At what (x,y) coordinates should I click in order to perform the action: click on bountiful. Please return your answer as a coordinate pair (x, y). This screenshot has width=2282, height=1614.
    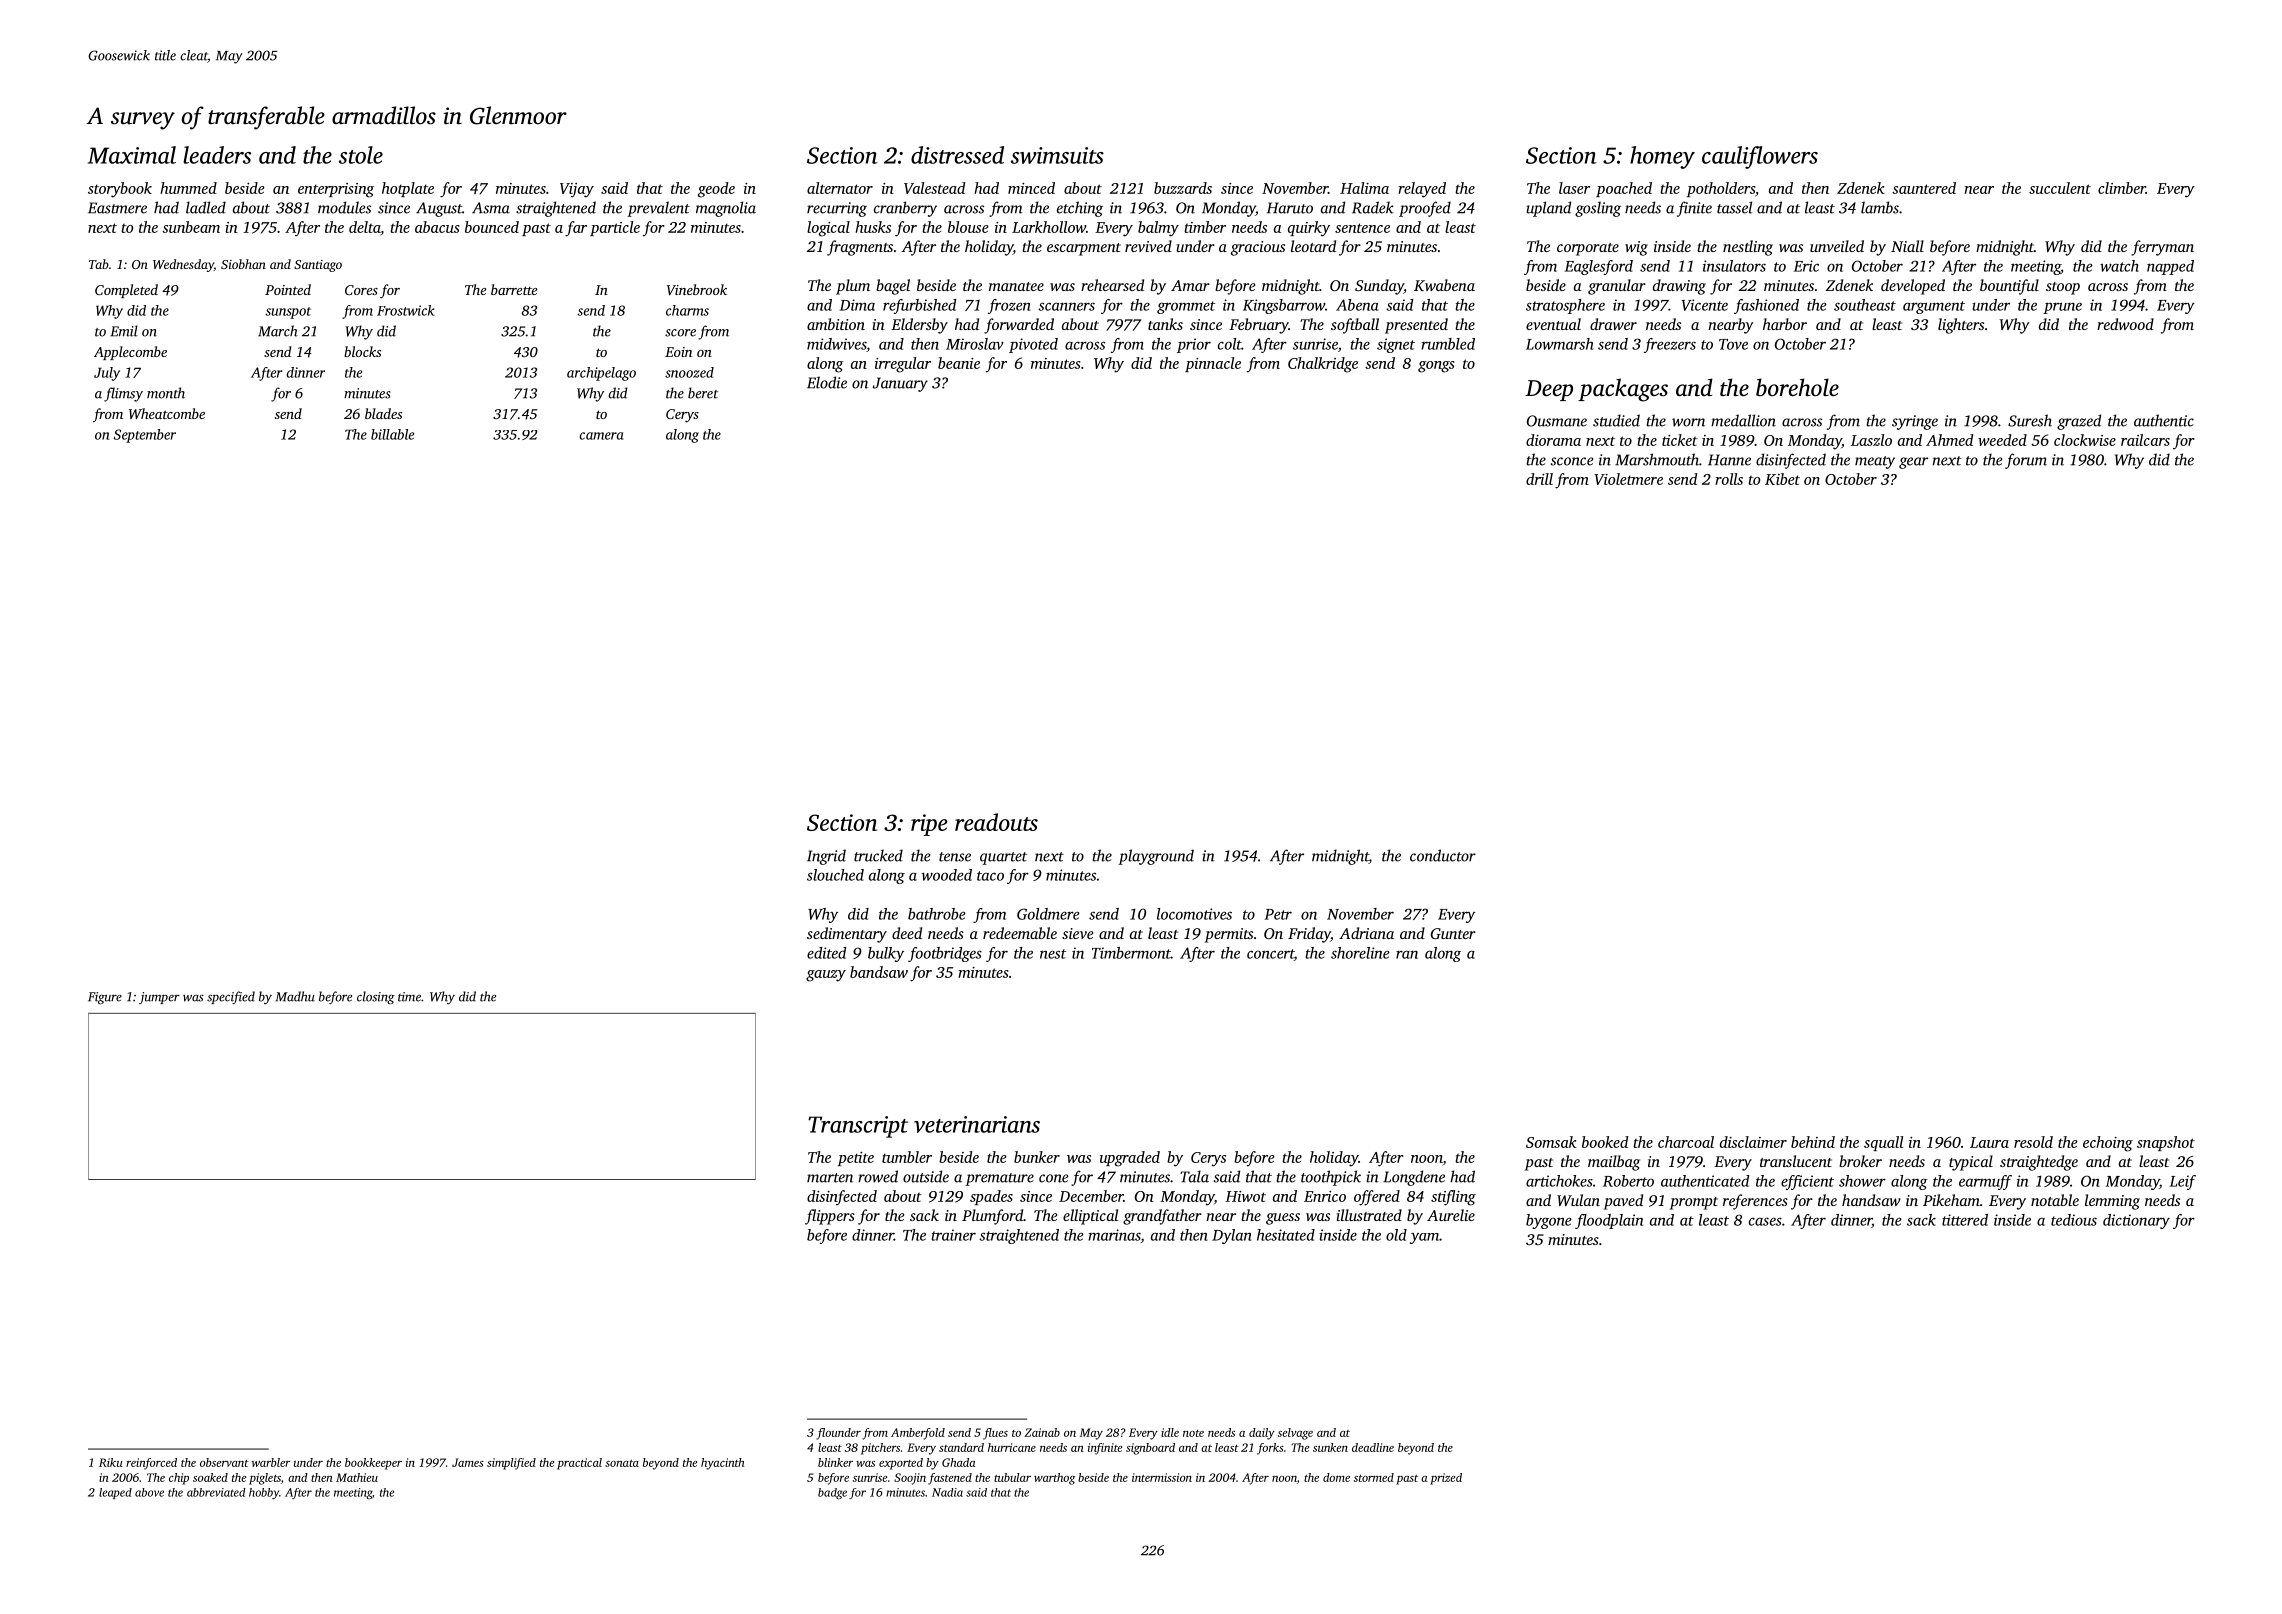
    Looking at the image, I should click on (2009, 287).
